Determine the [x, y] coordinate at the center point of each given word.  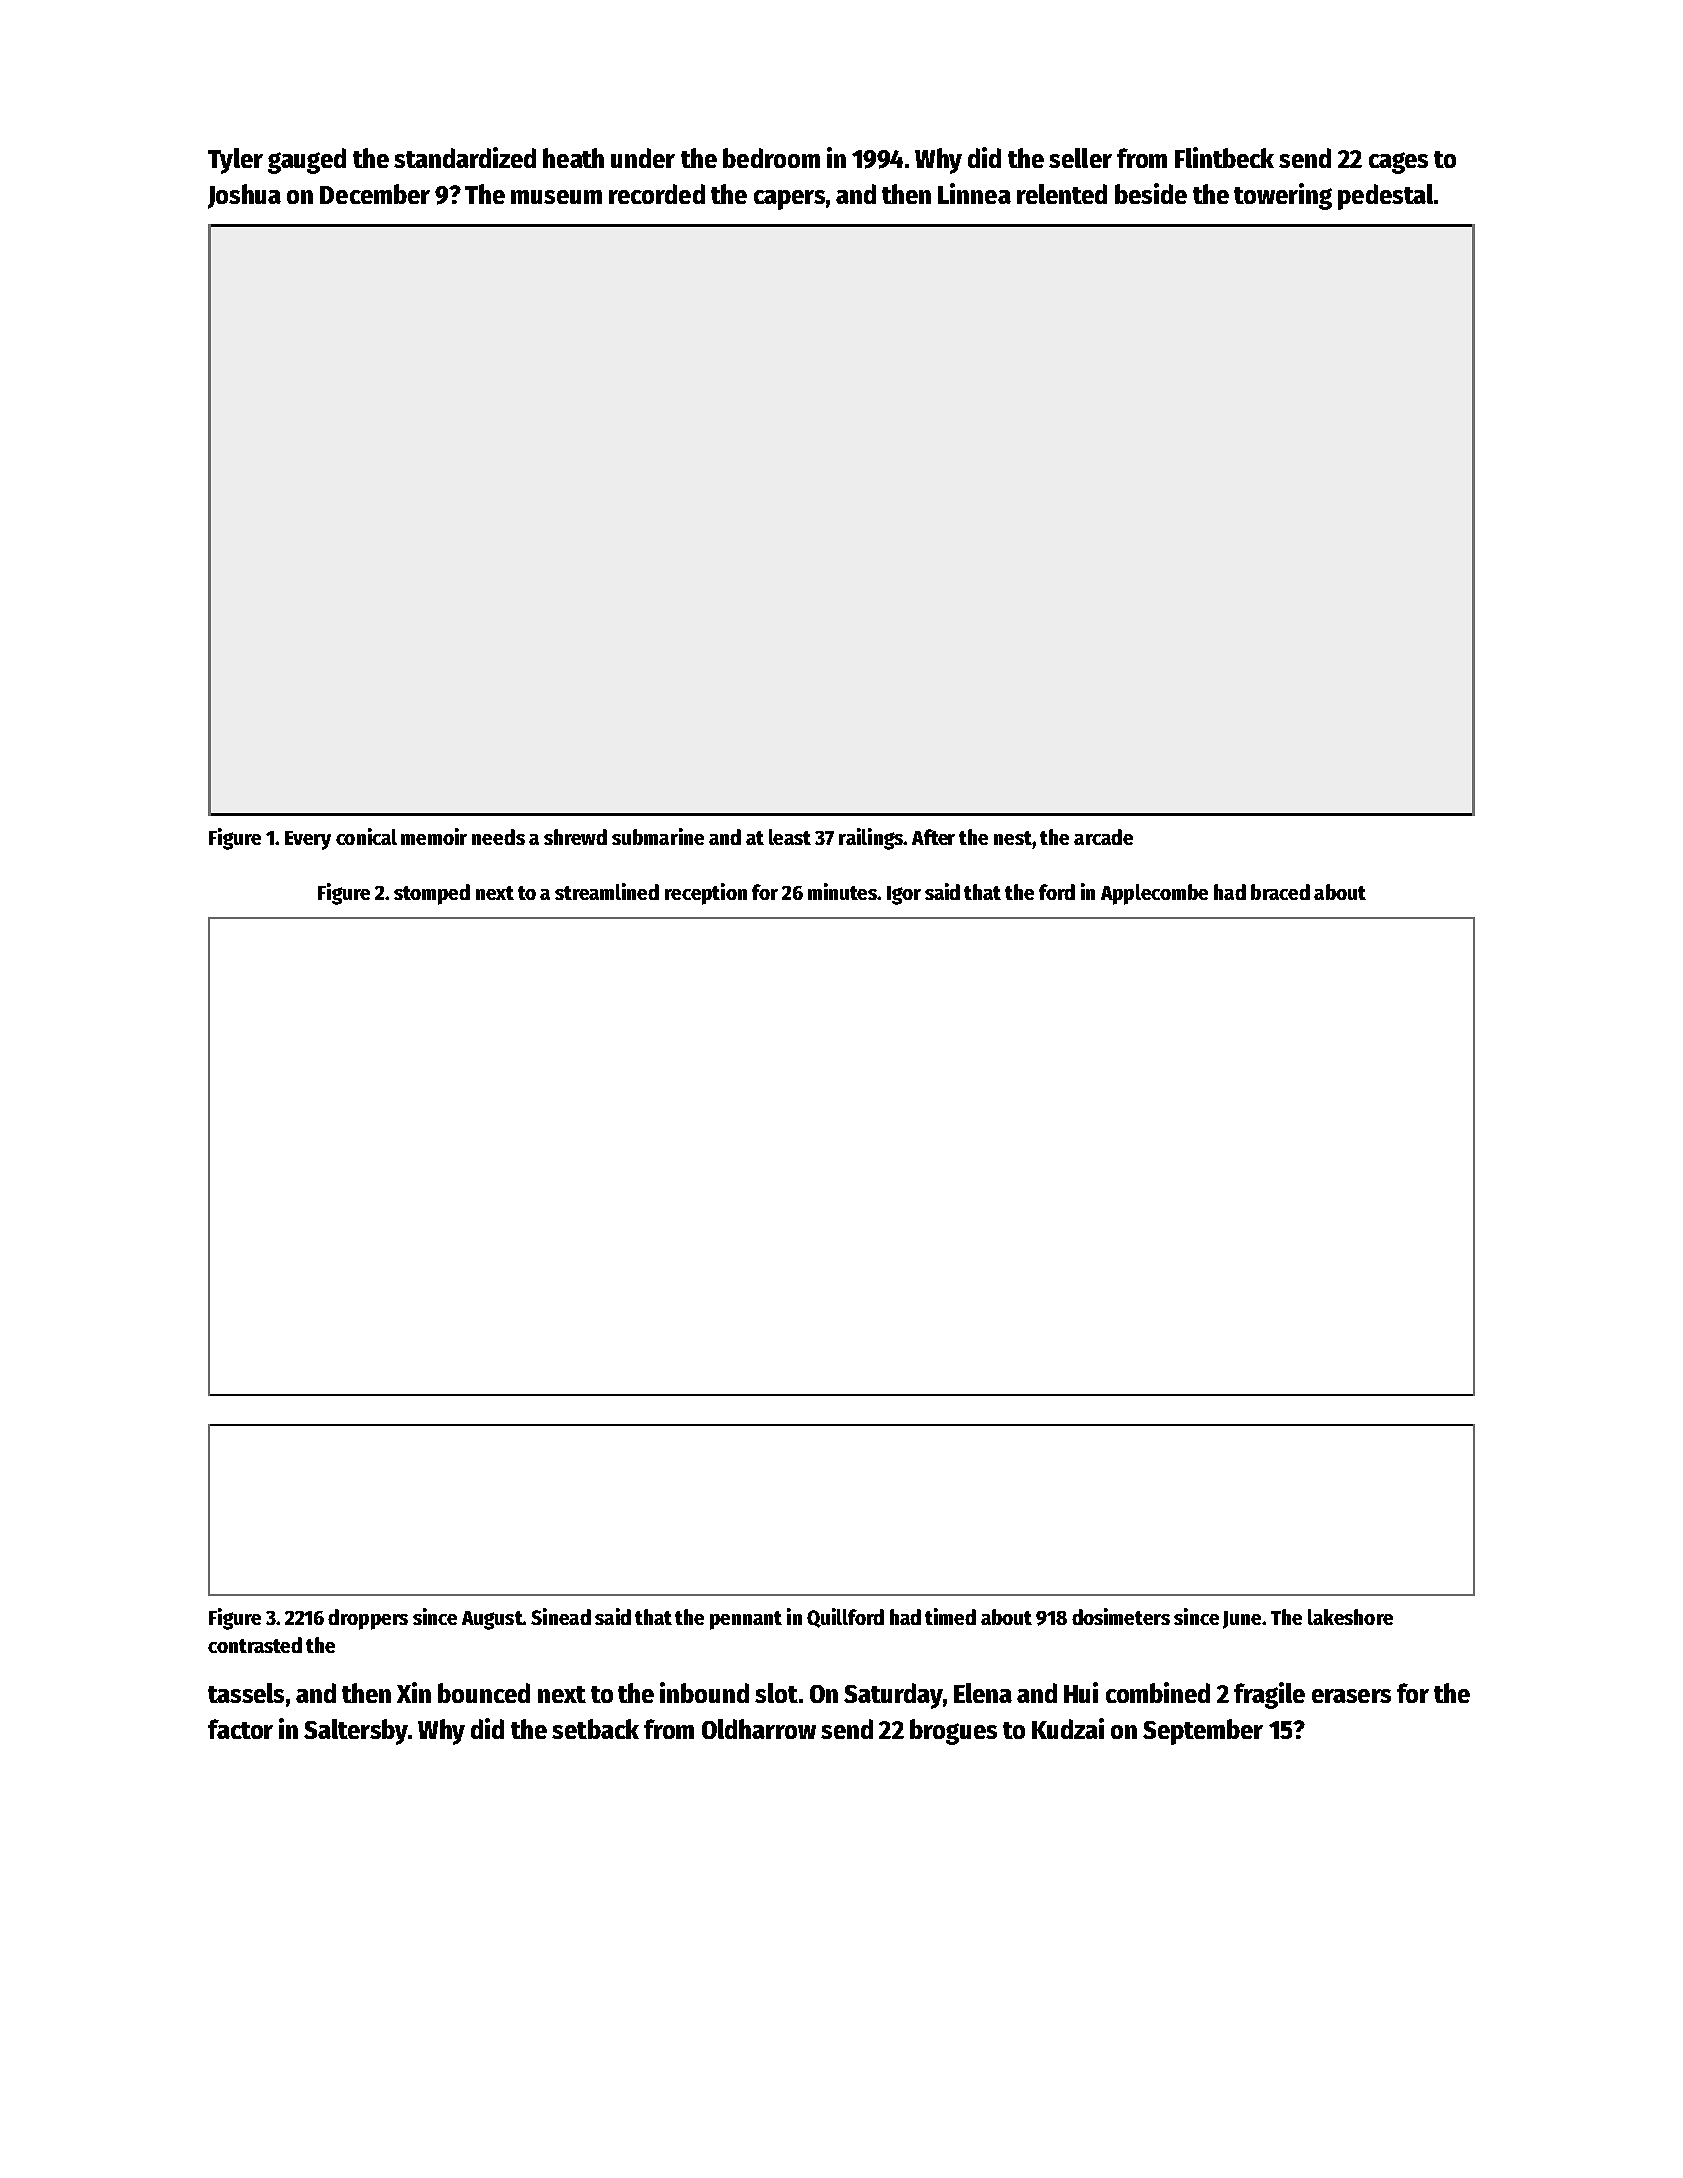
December [375, 194]
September [1203, 1732]
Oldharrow [759, 1729]
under [643, 158]
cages [1398, 163]
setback [595, 1729]
